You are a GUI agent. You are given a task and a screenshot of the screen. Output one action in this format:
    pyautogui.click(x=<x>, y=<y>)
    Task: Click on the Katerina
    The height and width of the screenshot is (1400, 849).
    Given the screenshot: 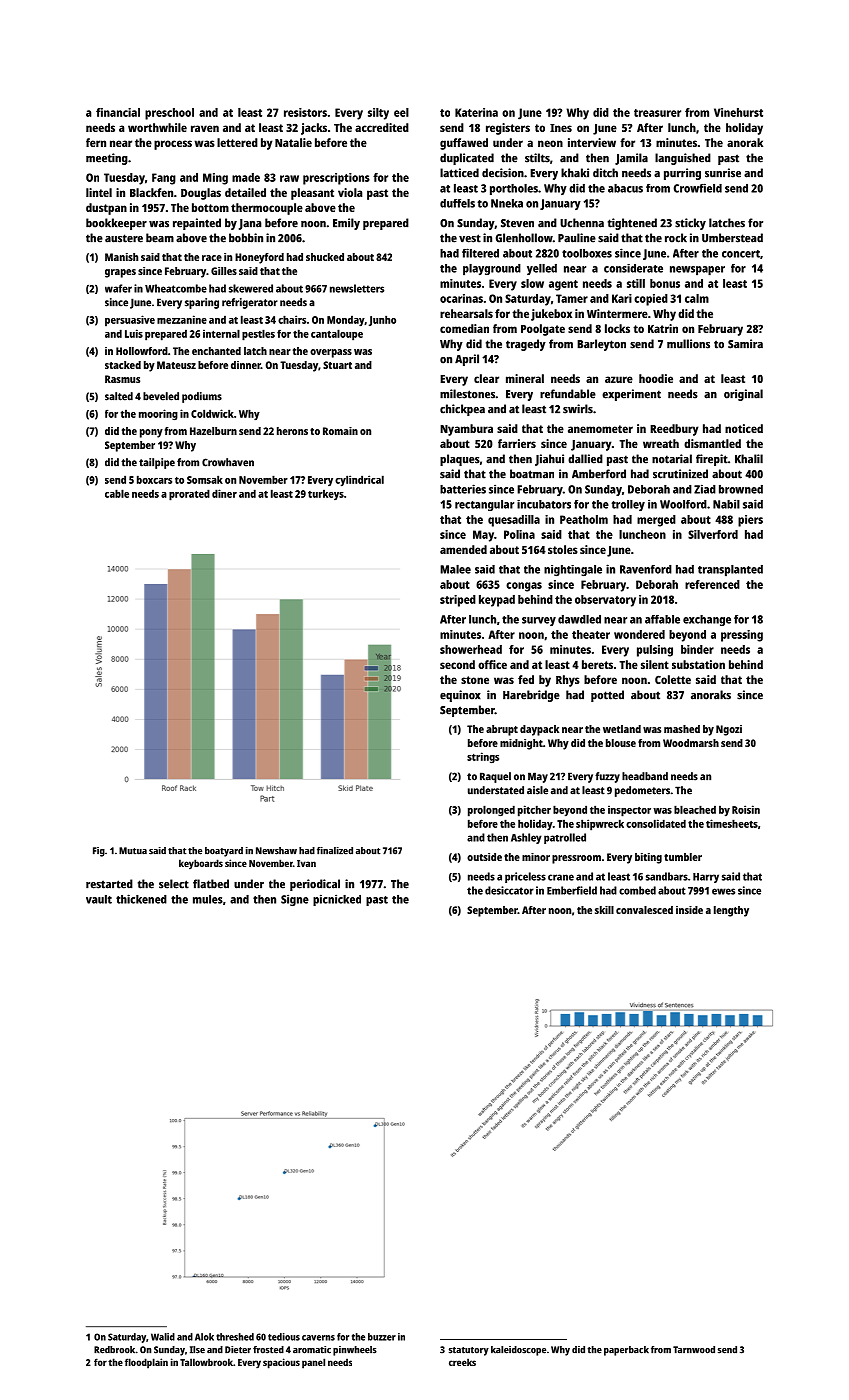 What is the action you would take?
    pyautogui.click(x=476, y=112)
